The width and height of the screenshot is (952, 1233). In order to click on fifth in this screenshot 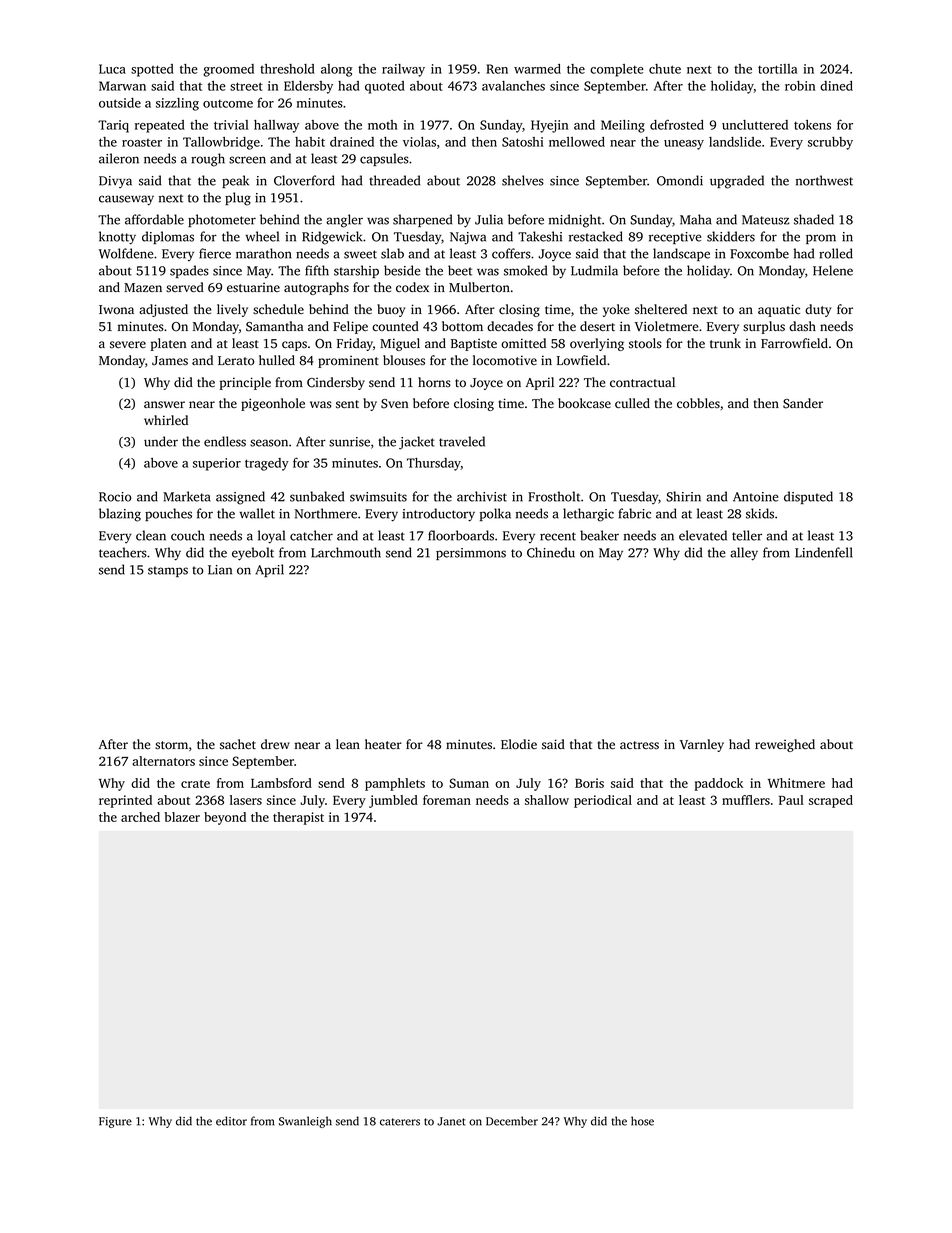, I will do `click(317, 270)`.
